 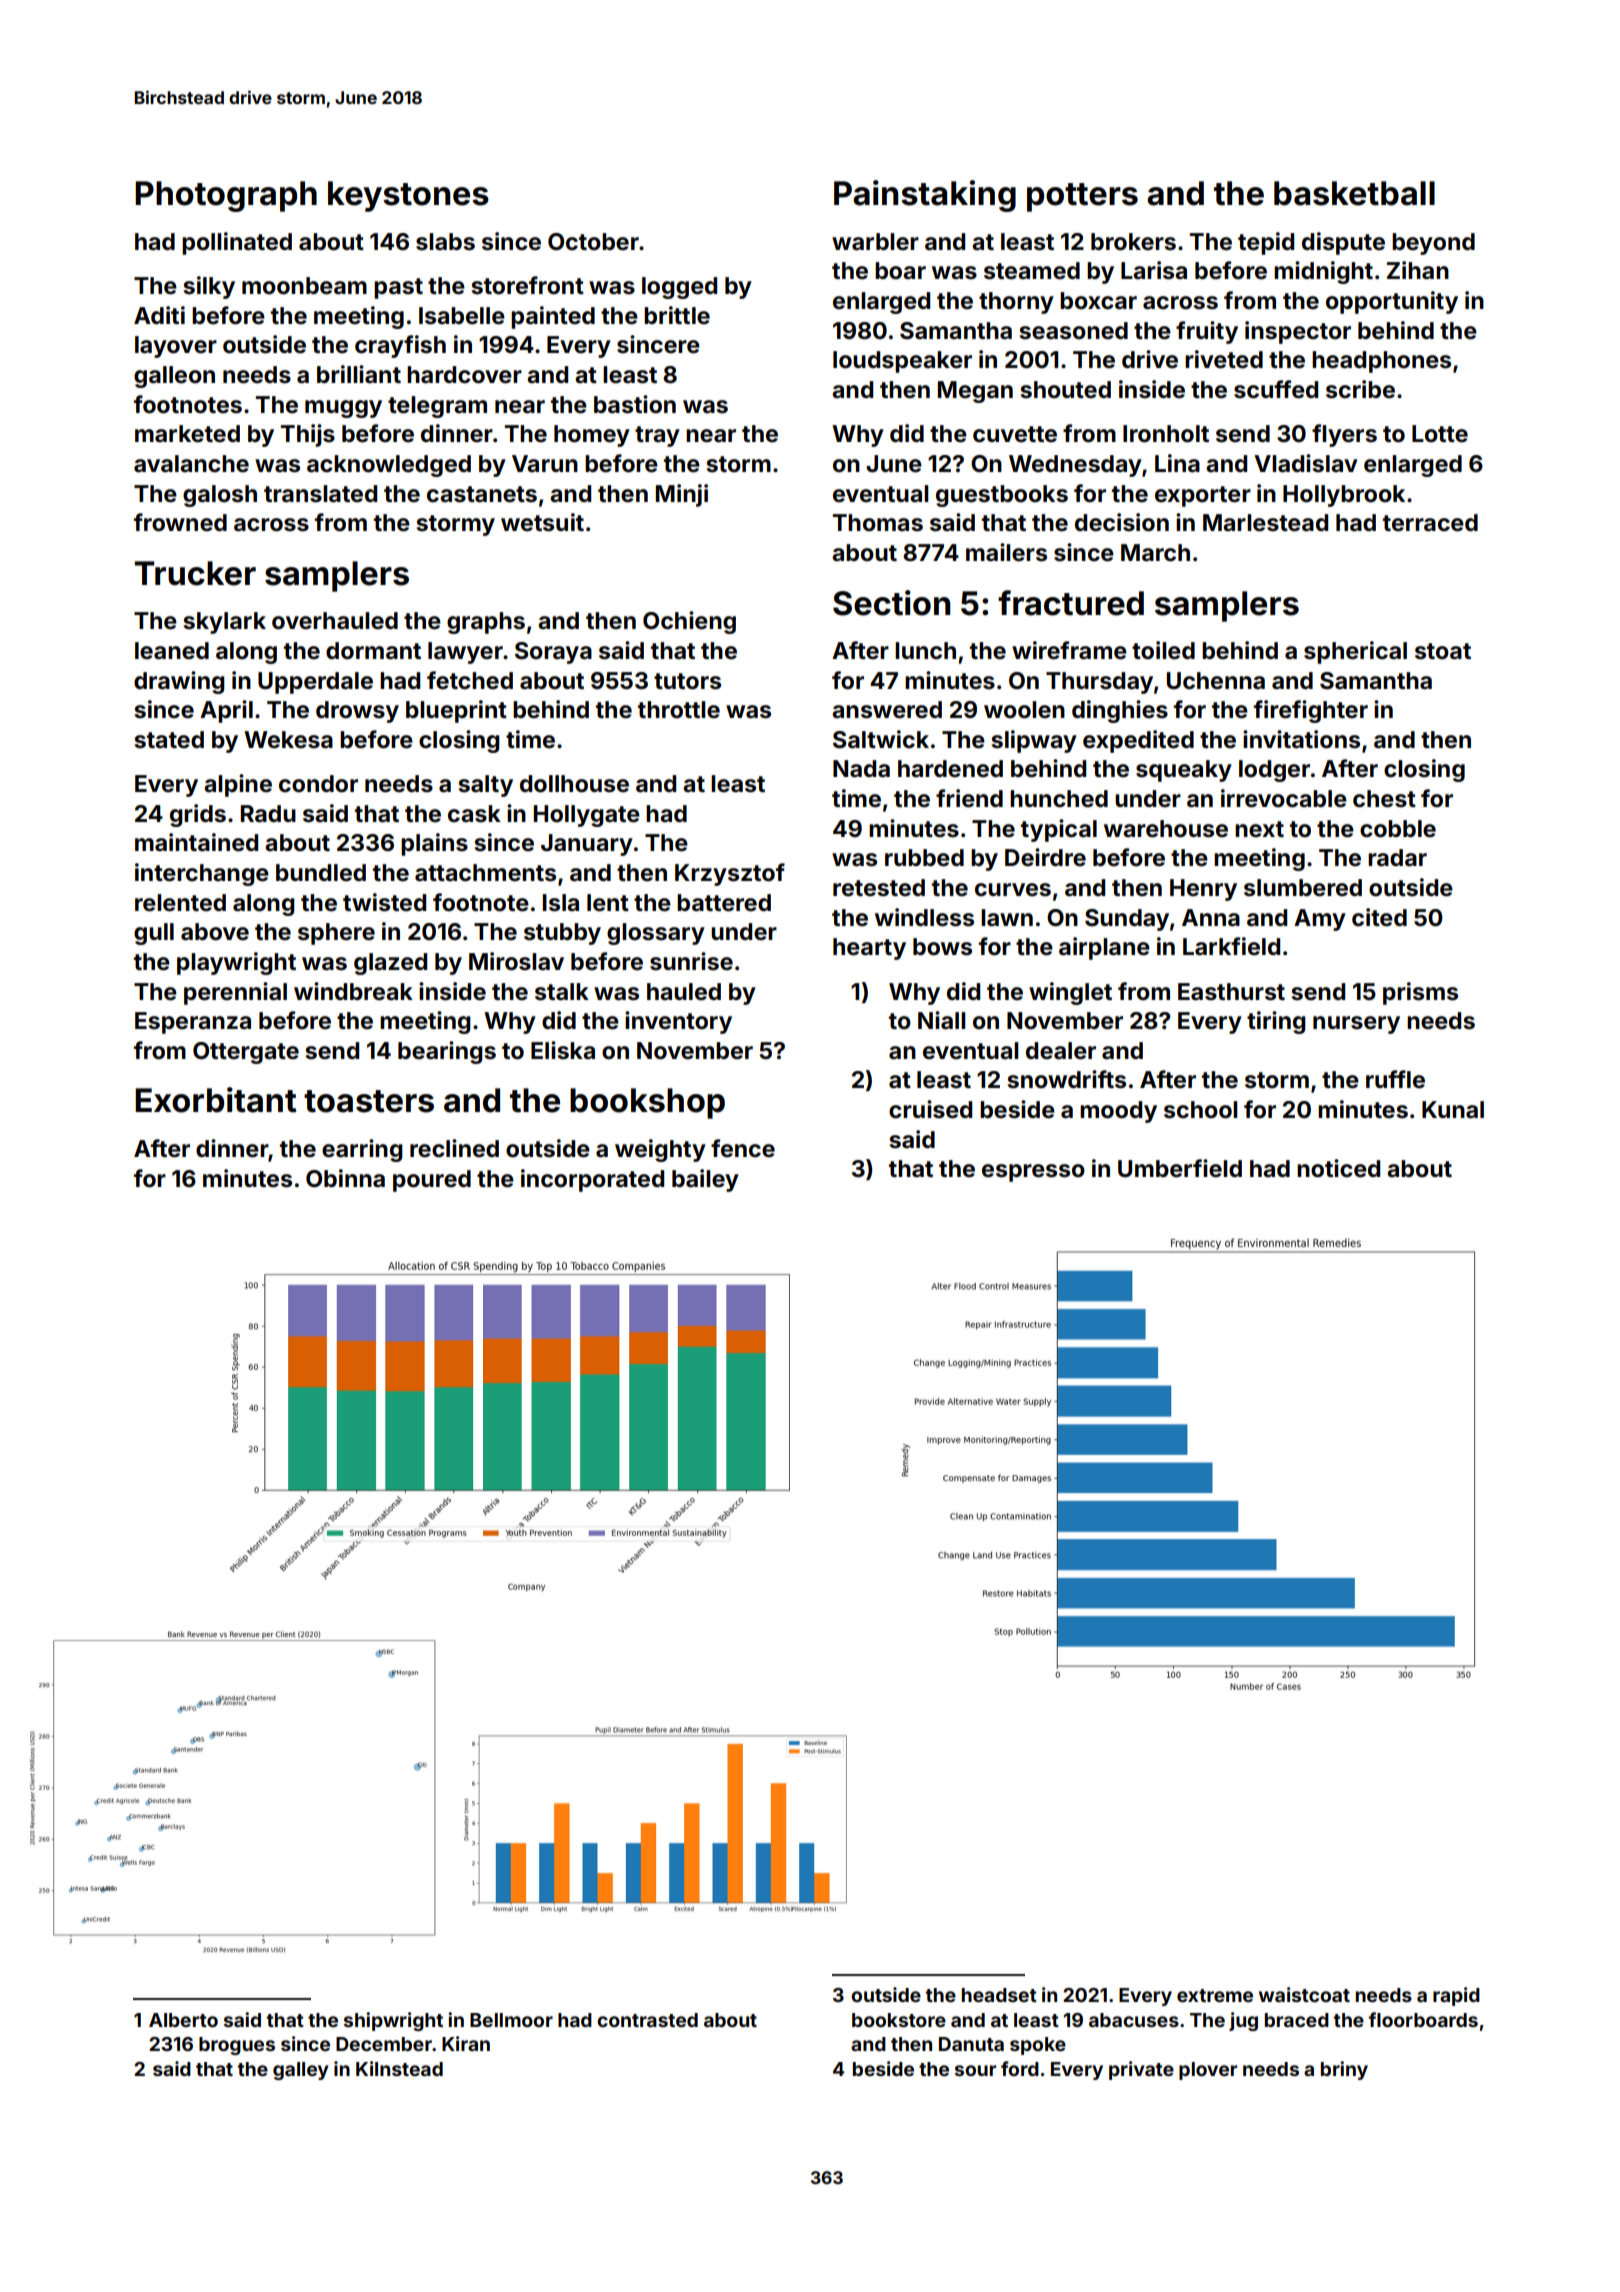 I want to click on noticed, so click(x=1338, y=1168).
